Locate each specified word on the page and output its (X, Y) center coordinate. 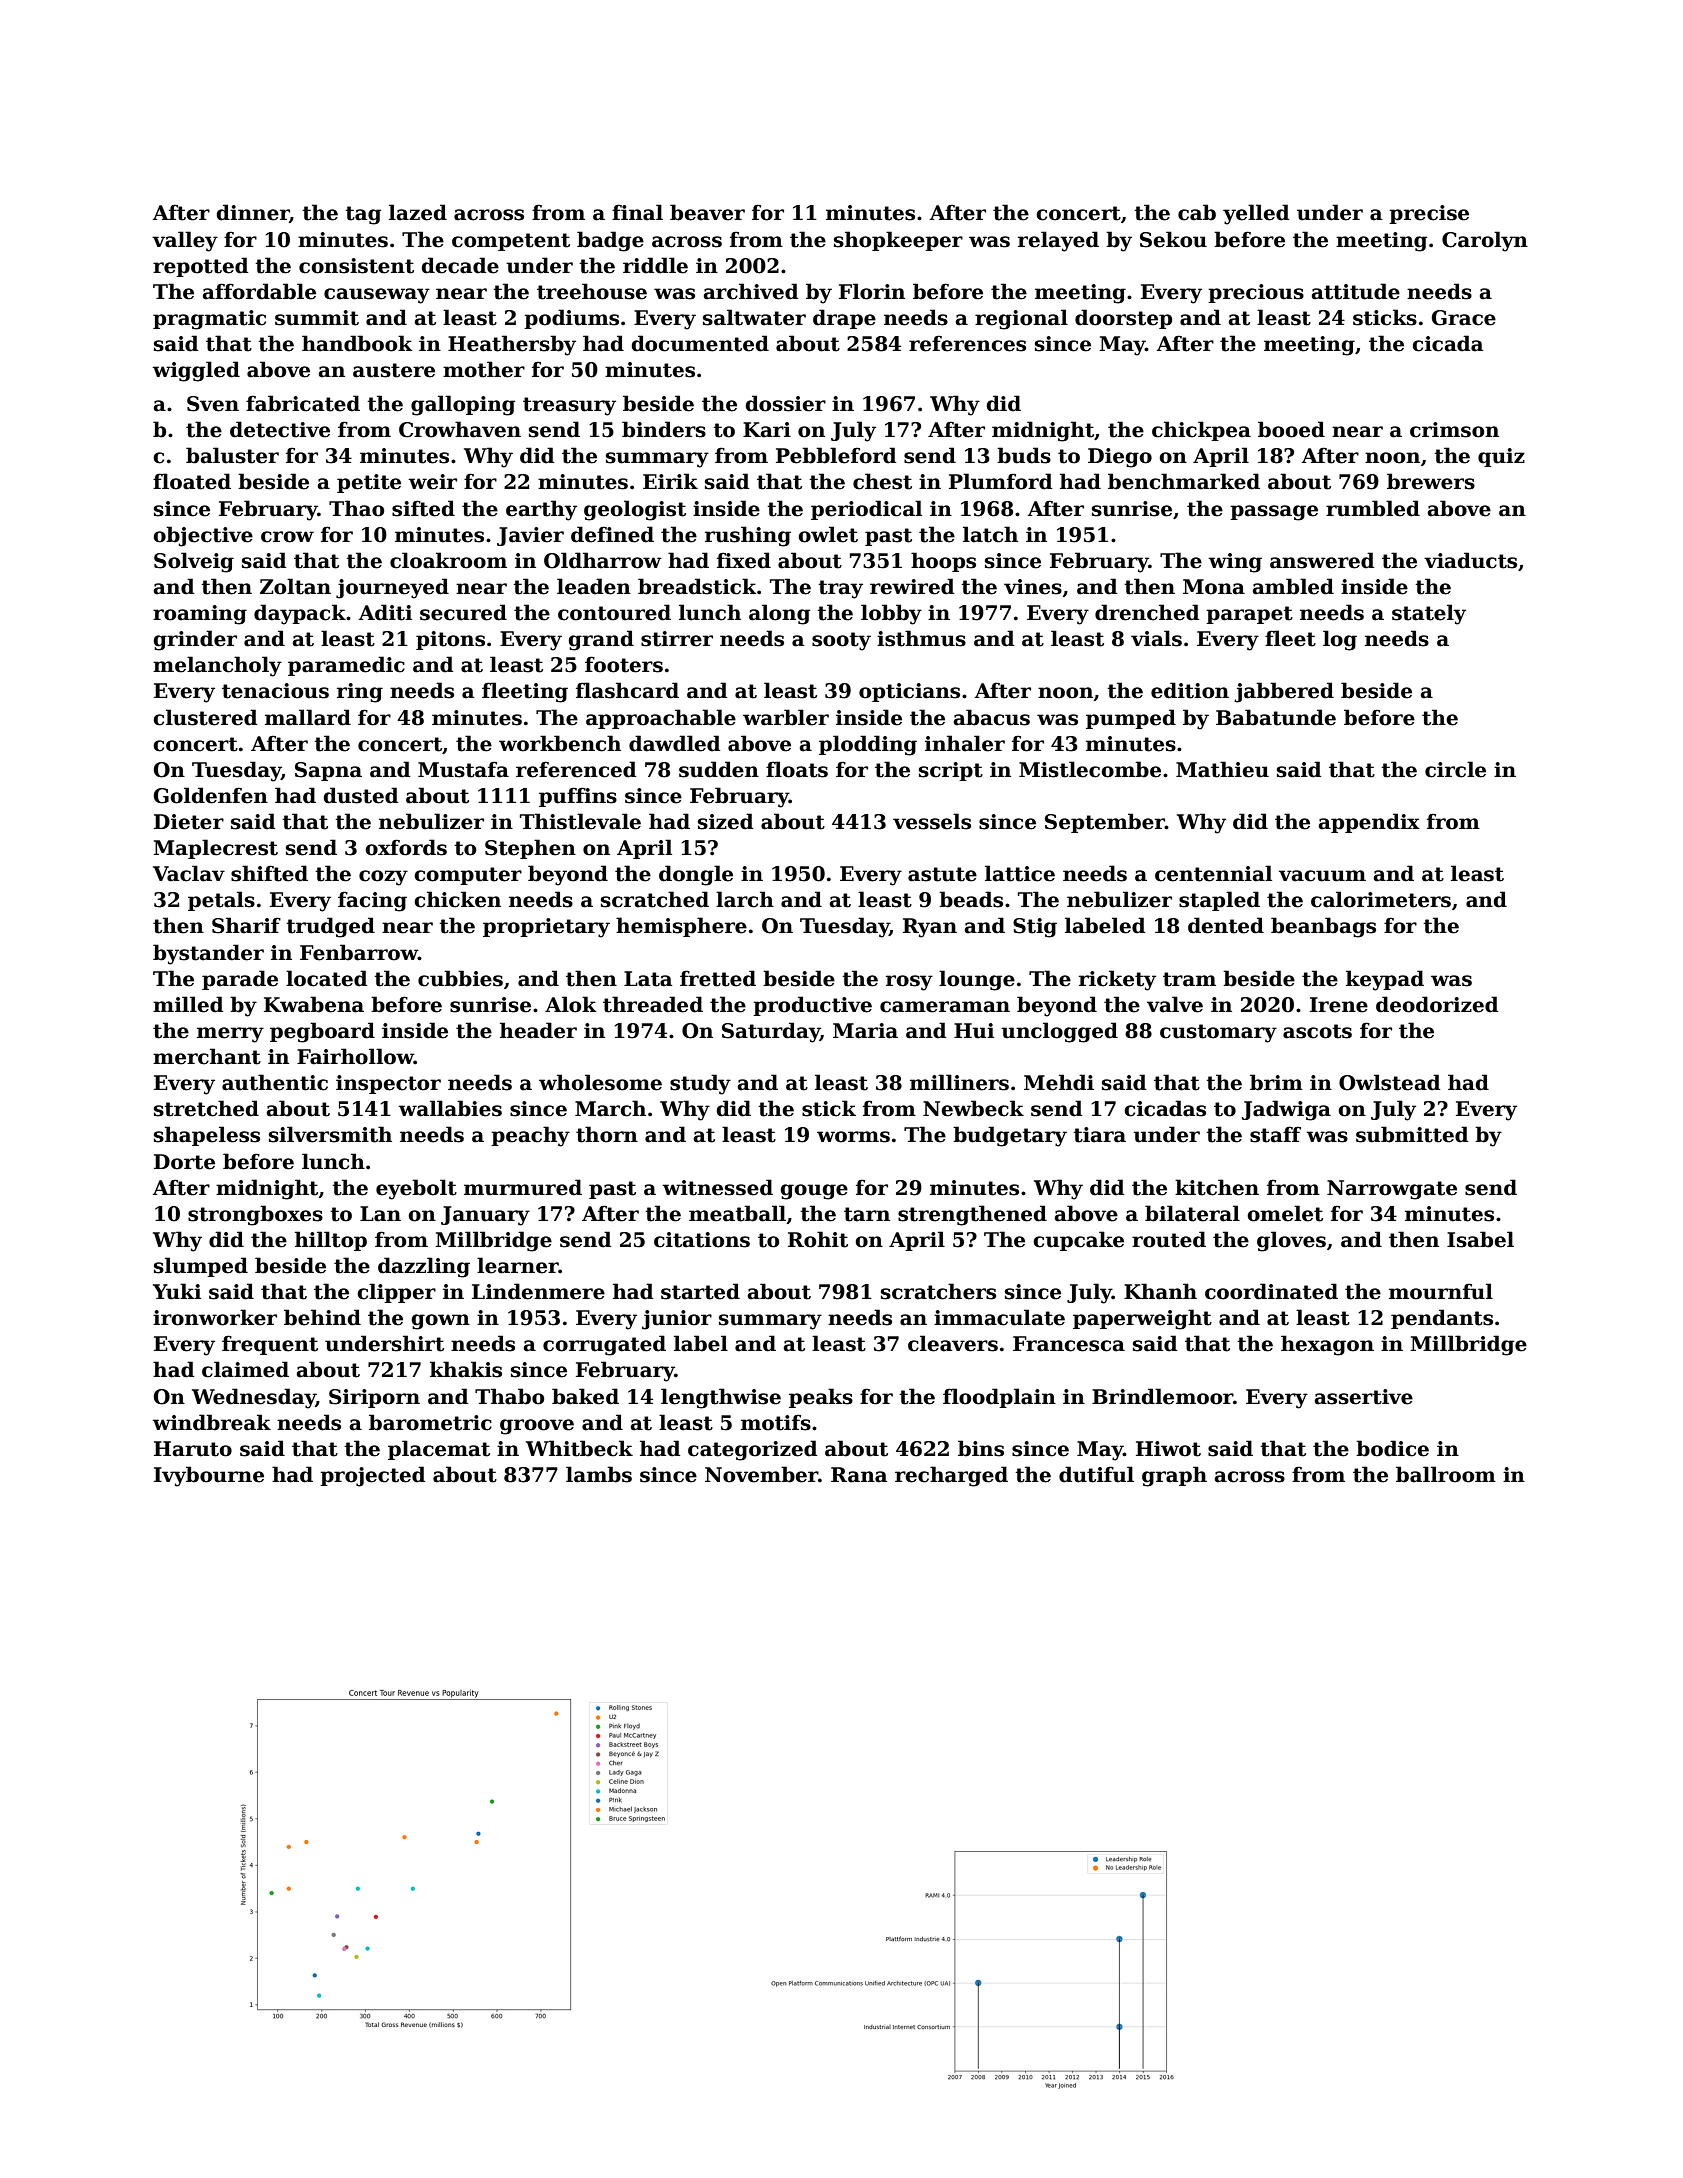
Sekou (1173, 239)
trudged (330, 927)
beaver (707, 212)
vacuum (1322, 876)
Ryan (930, 928)
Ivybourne (209, 1476)
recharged (951, 1476)
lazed (418, 212)
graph (1174, 1476)
